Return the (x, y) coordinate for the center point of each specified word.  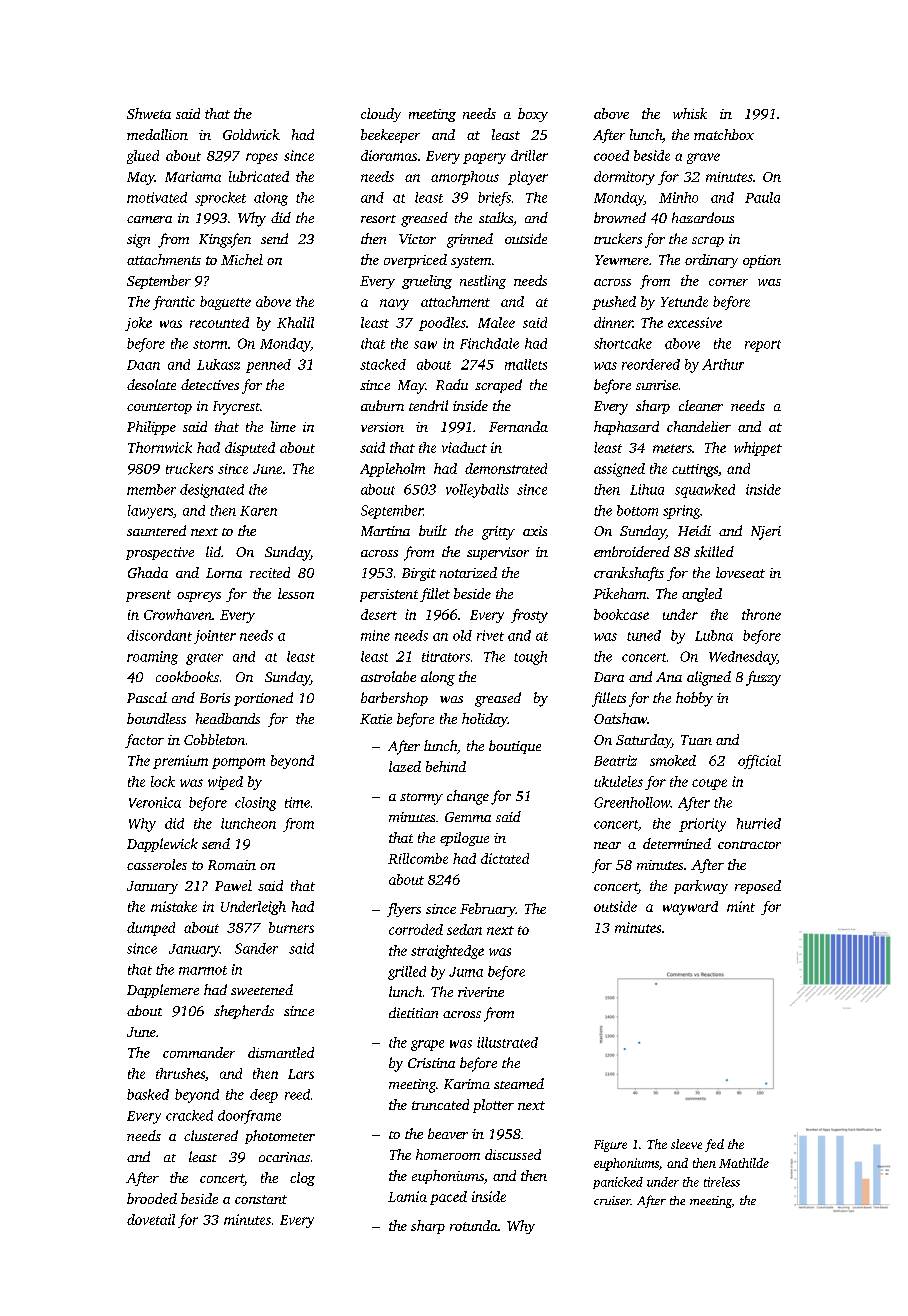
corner (728, 282)
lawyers (150, 512)
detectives (210, 384)
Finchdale (489, 343)
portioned (263, 699)
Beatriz (615, 760)
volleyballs (477, 491)
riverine (481, 992)
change (468, 797)
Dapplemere (163, 991)
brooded (152, 1198)
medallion (157, 134)
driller (529, 155)
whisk (690, 113)
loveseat (740, 572)
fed (714, 1145)
